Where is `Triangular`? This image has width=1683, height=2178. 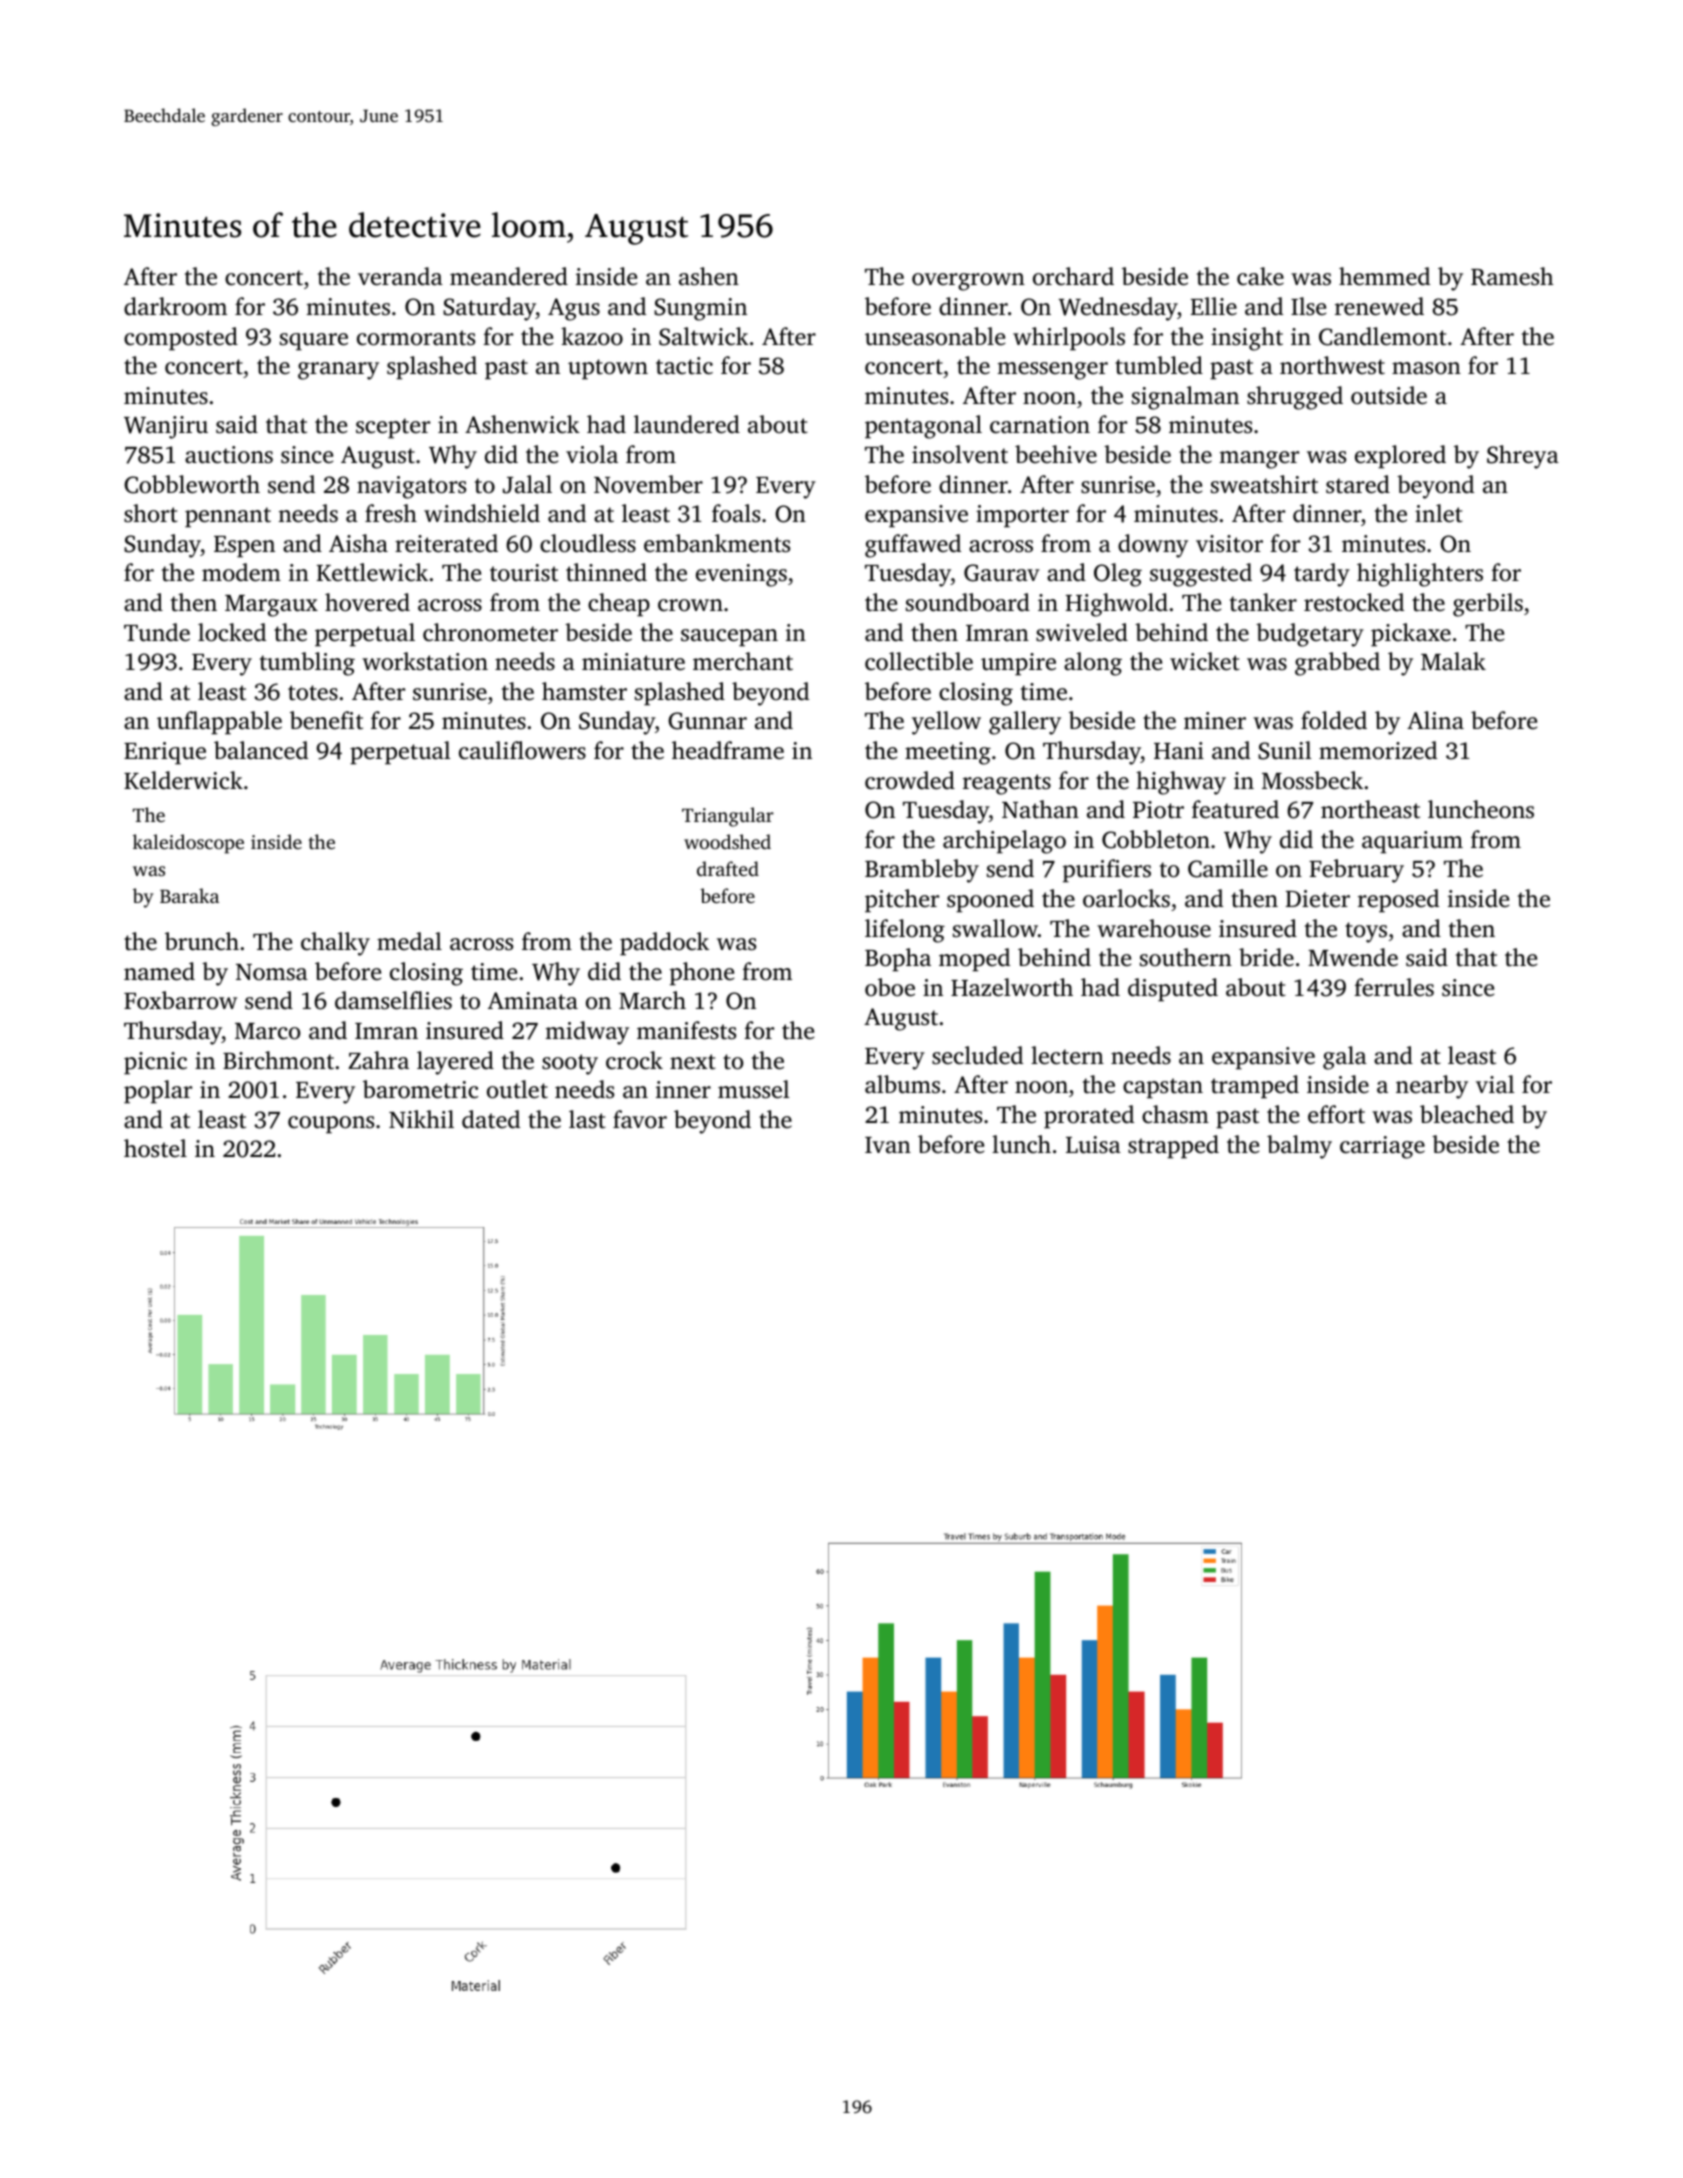
Triangular is located at coordinates (728, 817).
